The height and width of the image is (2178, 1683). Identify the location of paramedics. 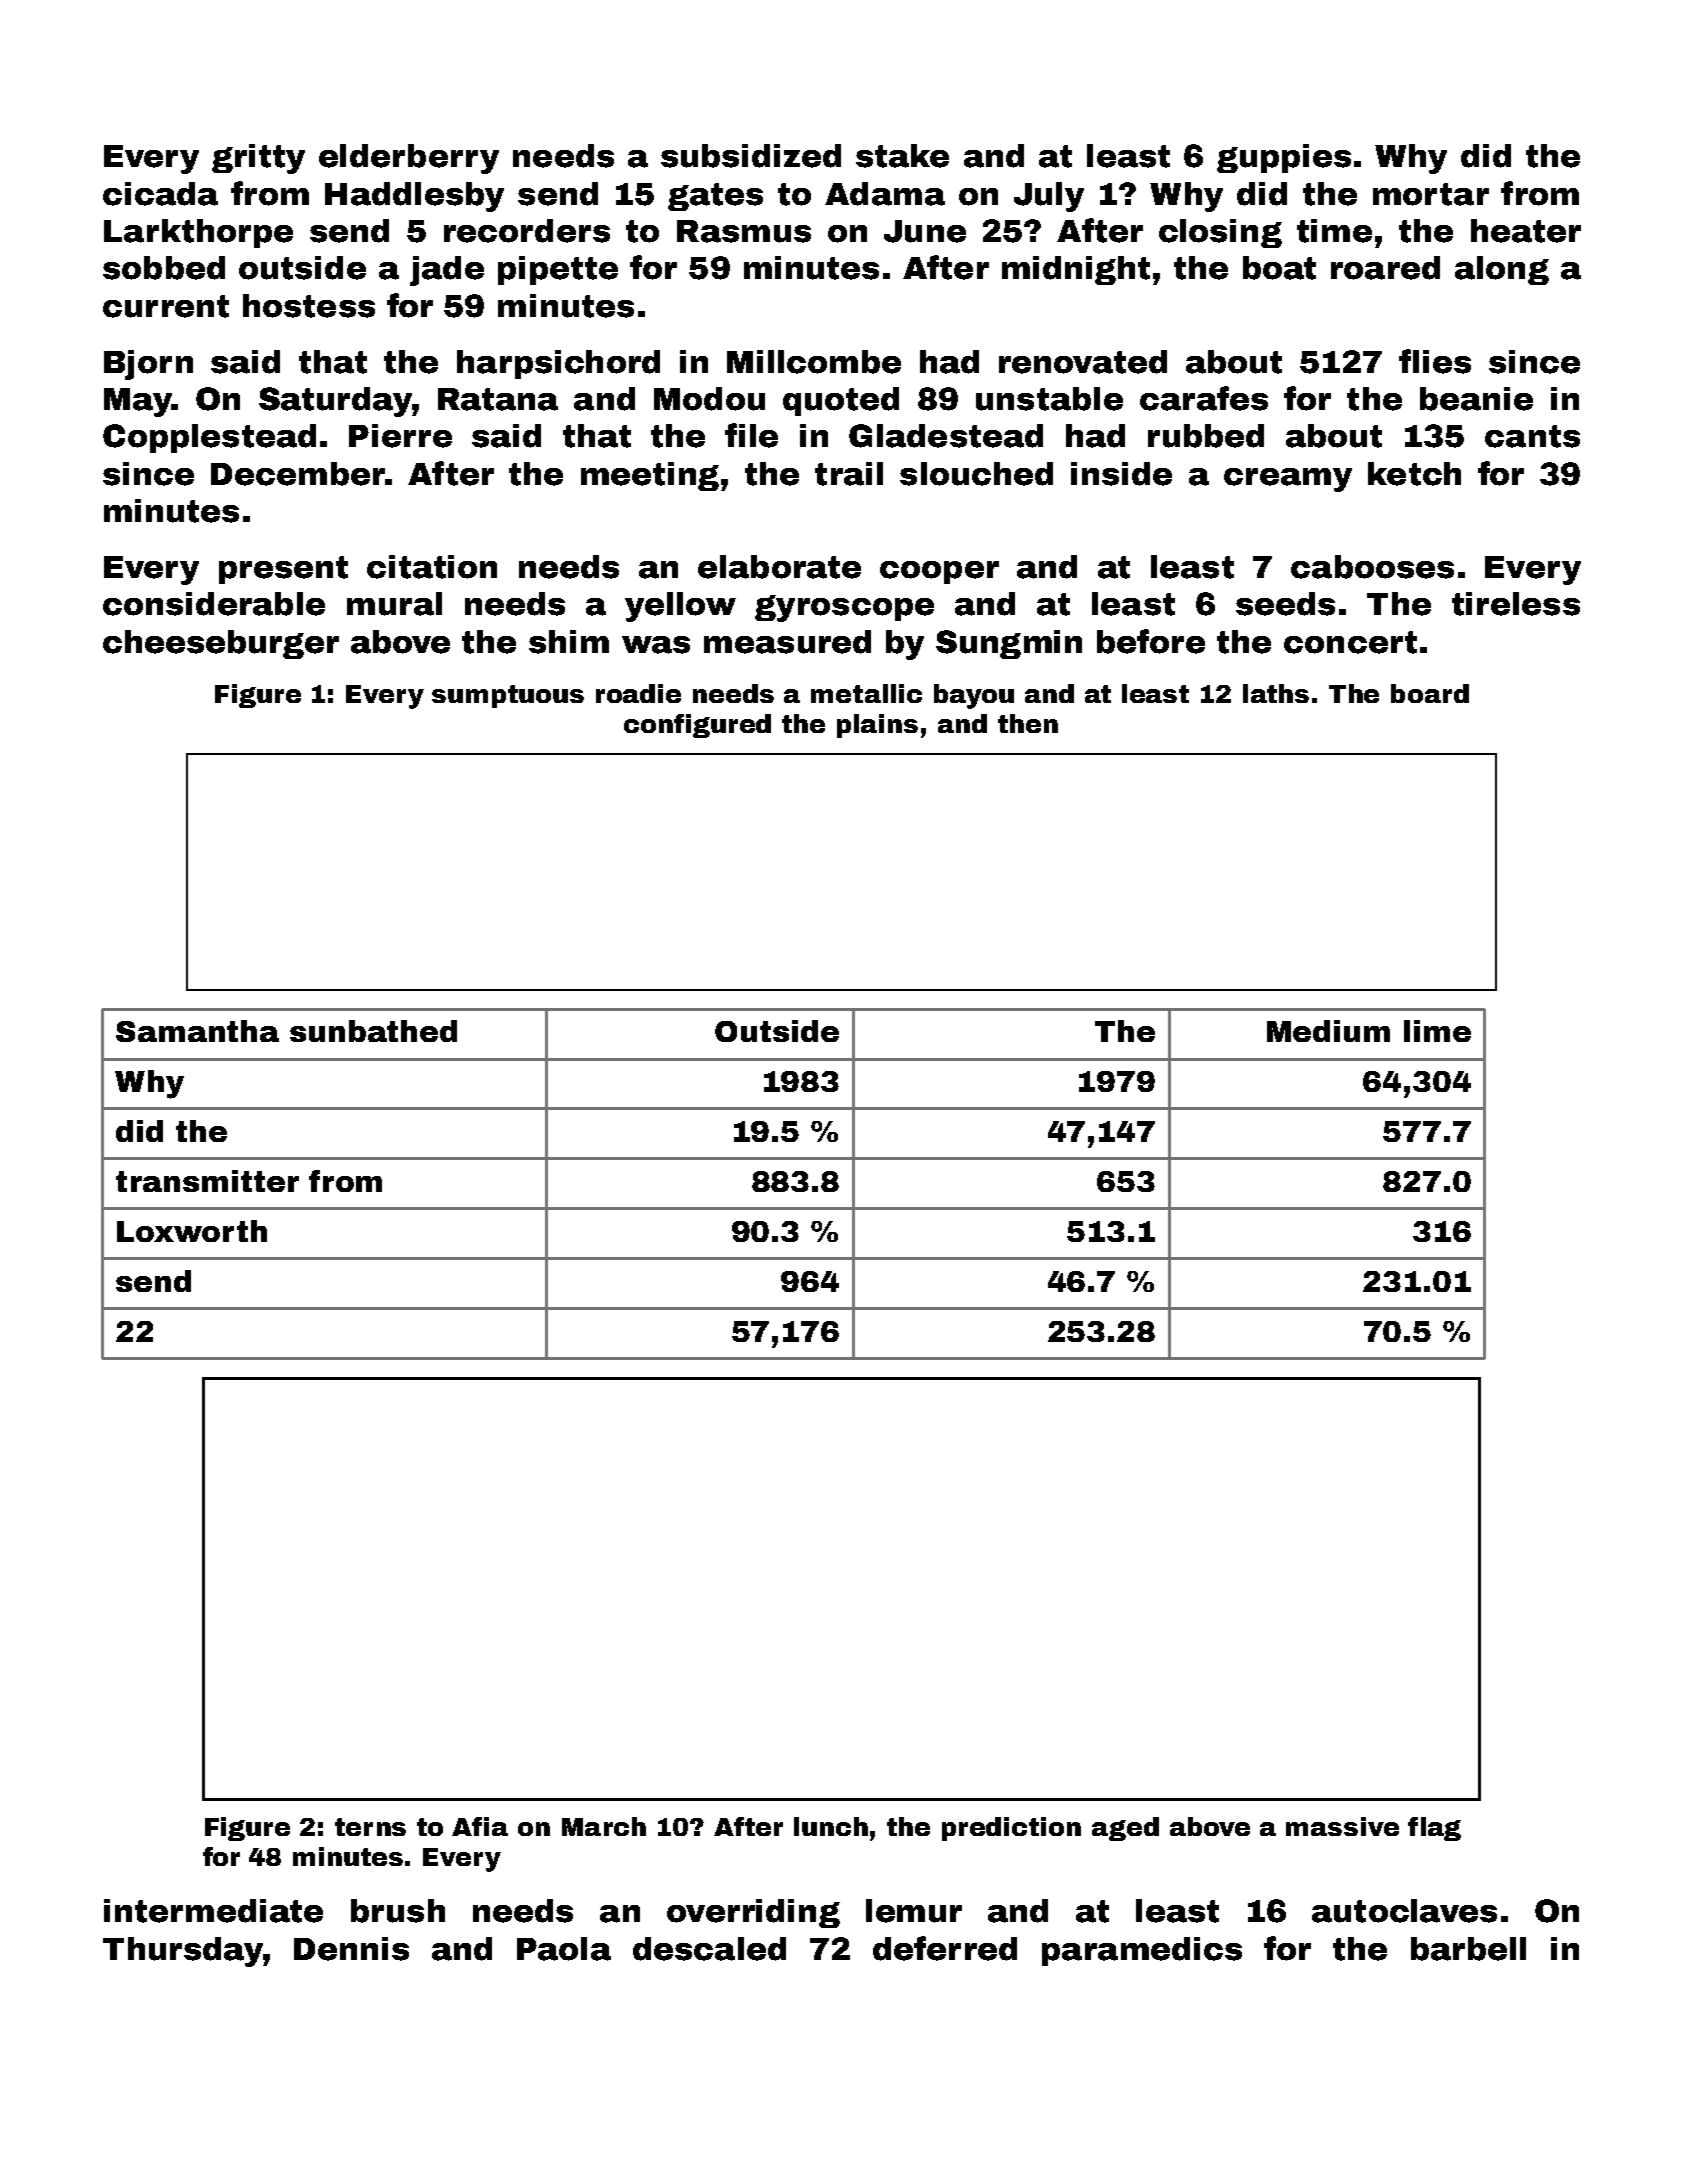
(1142, 1951).
